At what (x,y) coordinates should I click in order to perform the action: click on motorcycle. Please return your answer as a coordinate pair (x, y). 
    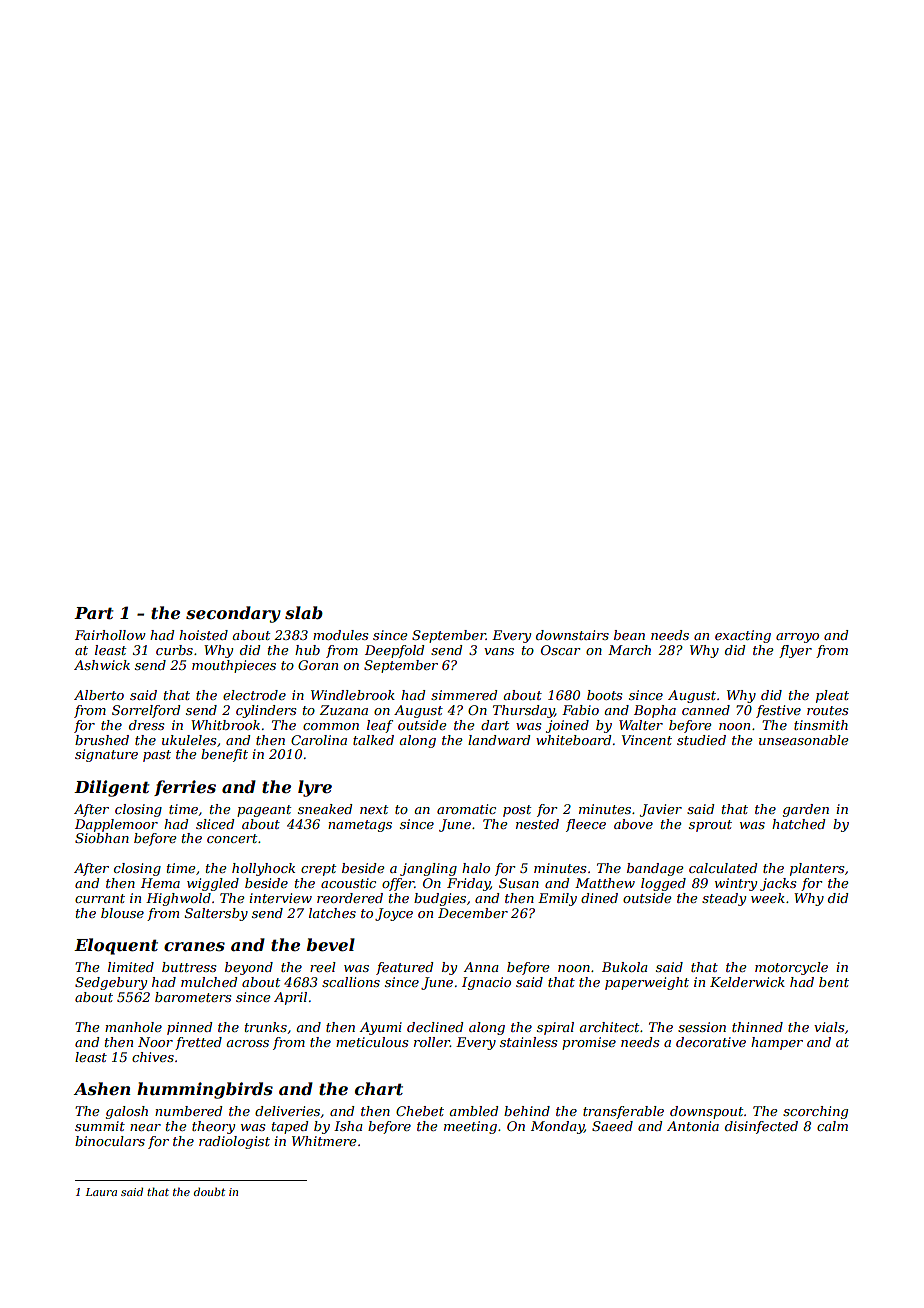
    Looking at the image, I should click on (791, 968).
